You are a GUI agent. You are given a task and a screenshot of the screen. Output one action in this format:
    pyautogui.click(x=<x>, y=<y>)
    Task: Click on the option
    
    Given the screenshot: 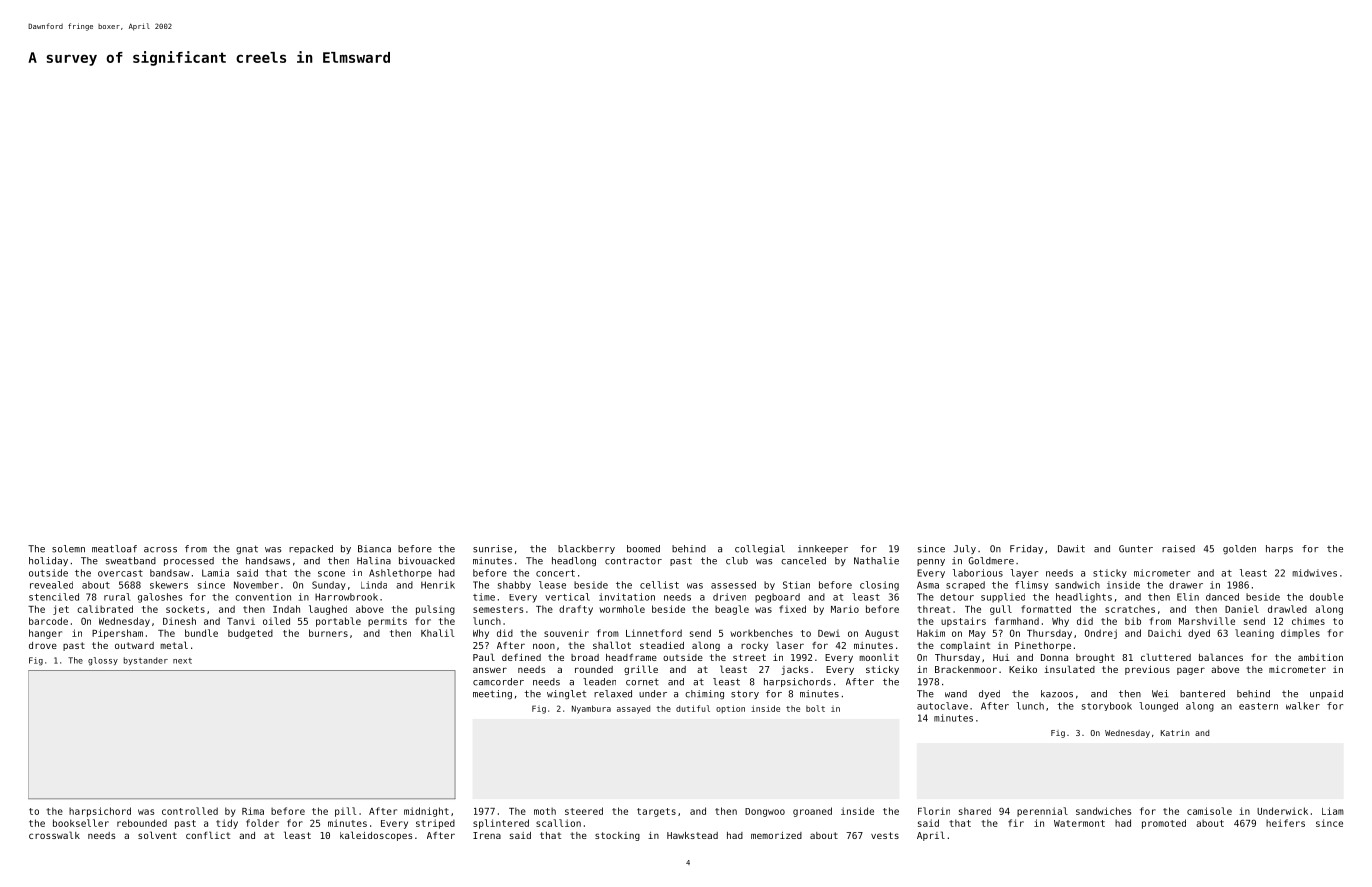 What is the action you would take?
    pyautogui.click(x=730, y=709)
